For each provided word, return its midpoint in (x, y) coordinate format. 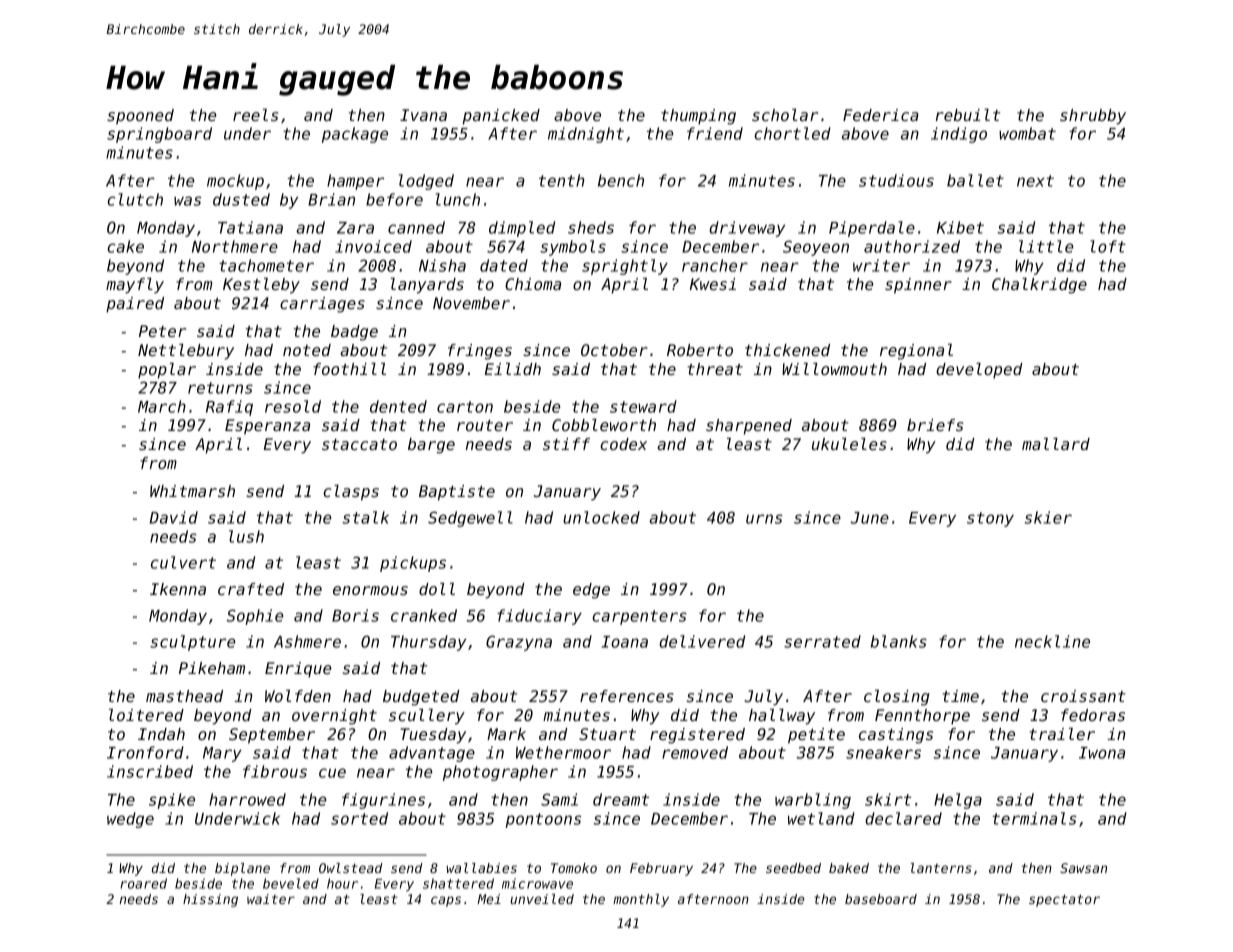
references (627, 696)
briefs (935, 425)
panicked (501, 117)
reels (255, 115)
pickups (413, 564)
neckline (1052, 641)
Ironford (145, 752)
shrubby (1093, 117)
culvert (183, 562)
